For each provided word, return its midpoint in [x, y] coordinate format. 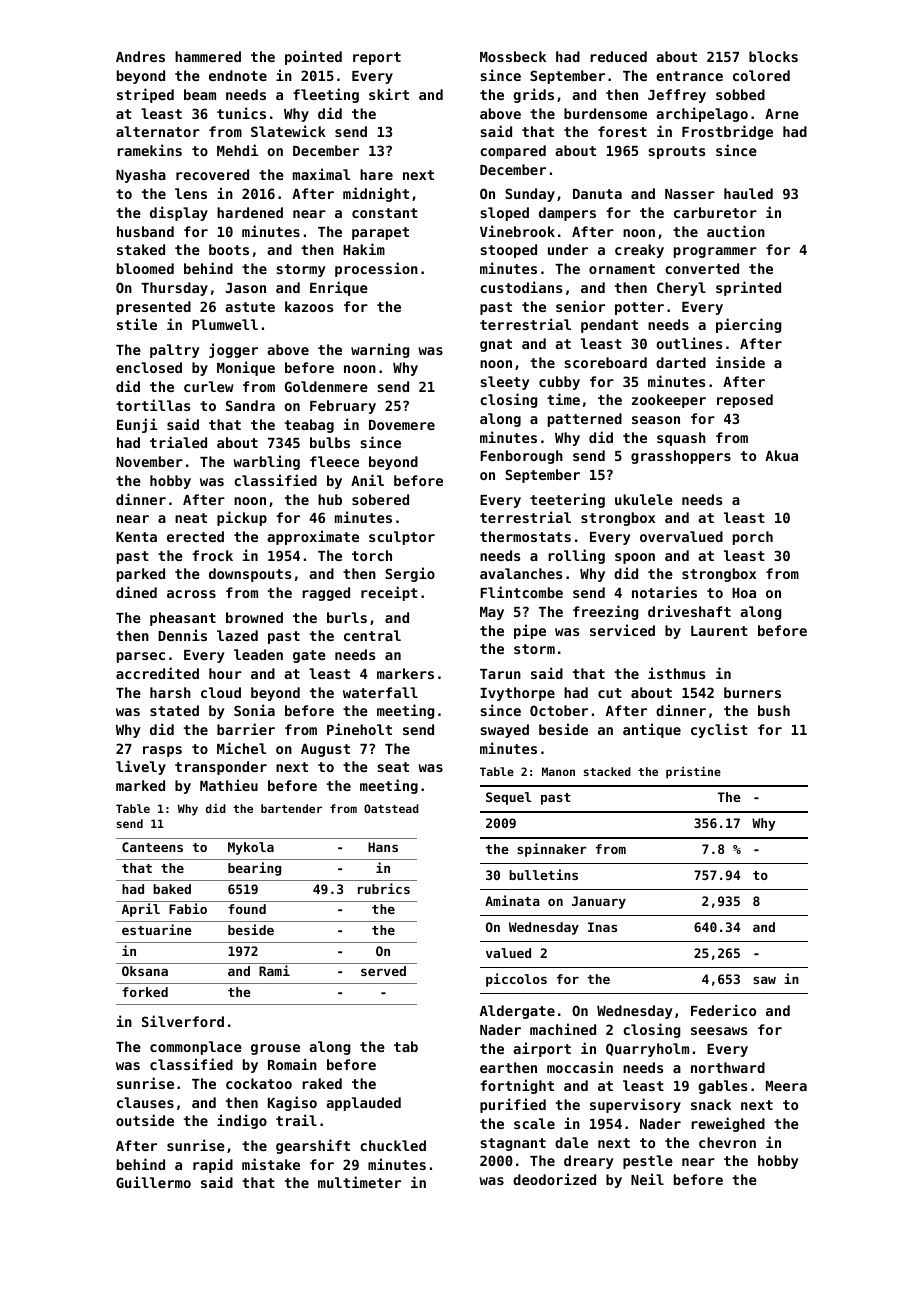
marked [140, 785]
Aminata [512, 900]
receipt [389, 593]
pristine [693, 772]
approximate [313, 537]
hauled [748, 193]
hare [376, 174]
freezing [605, 612]
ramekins [149, 150]
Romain [292, 1064]
